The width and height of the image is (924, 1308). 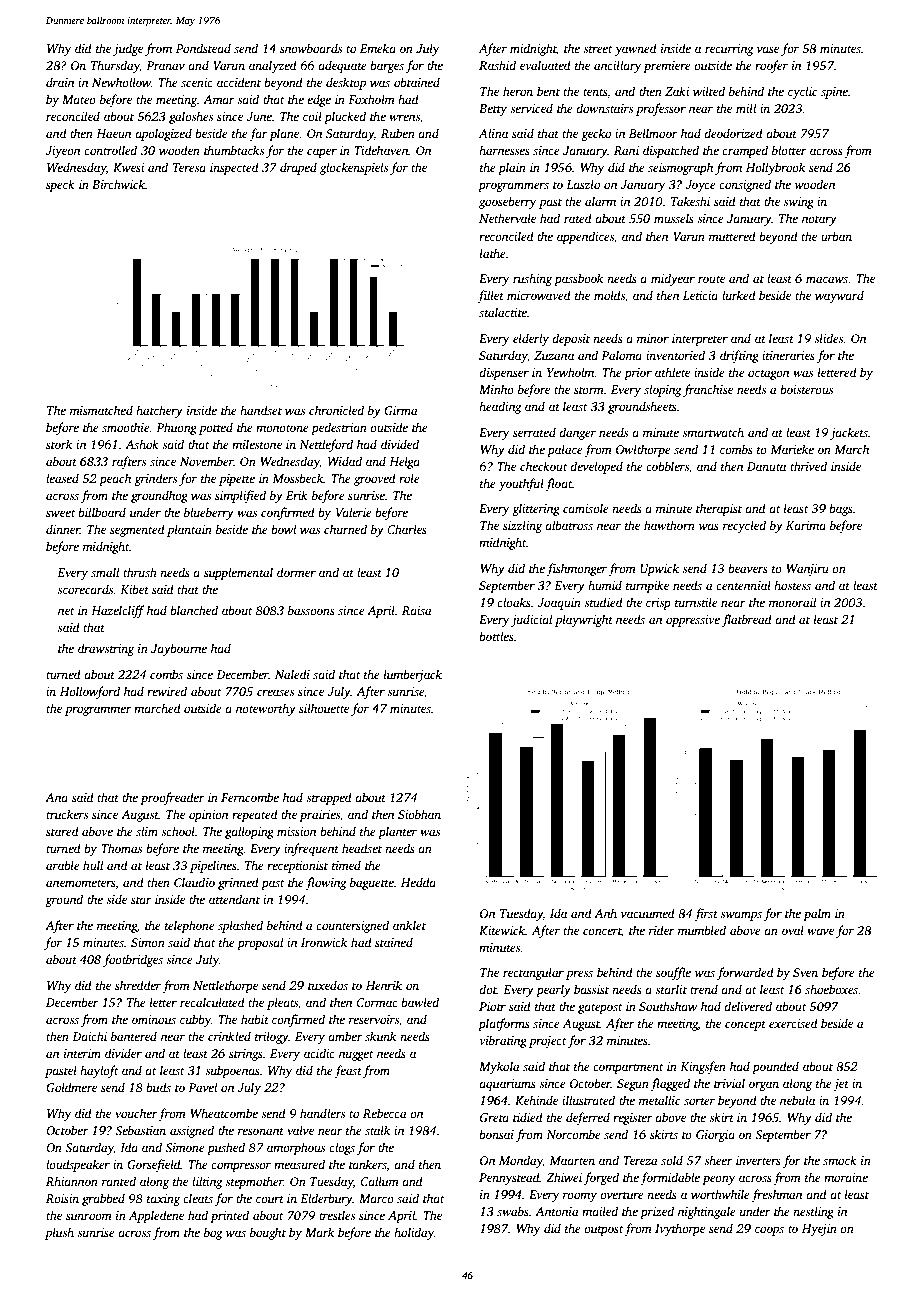 I want to click on Pennystead, so click(x=509, y=1178).
